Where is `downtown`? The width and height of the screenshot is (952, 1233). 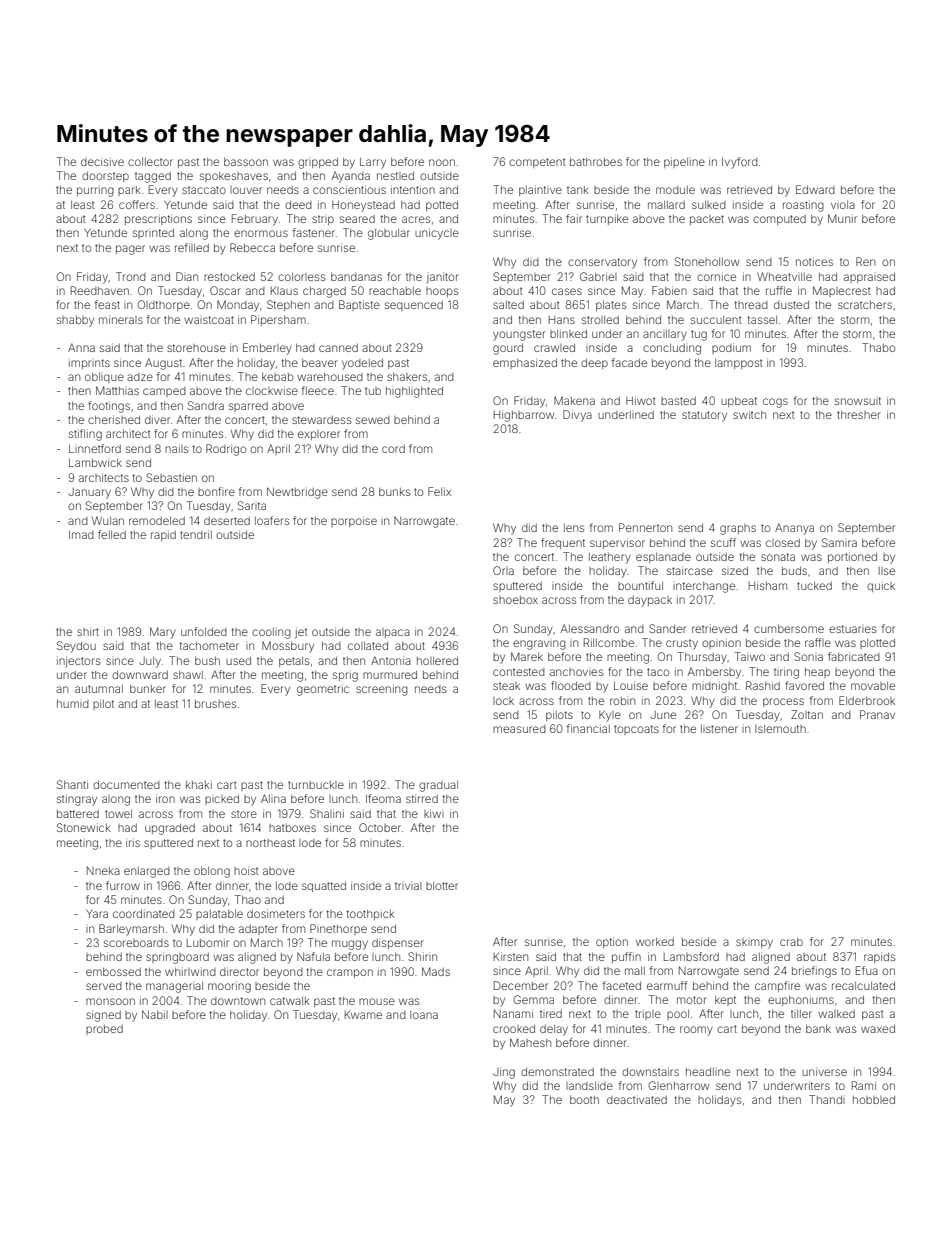
downtown is located at coordinates (238, 1001).
